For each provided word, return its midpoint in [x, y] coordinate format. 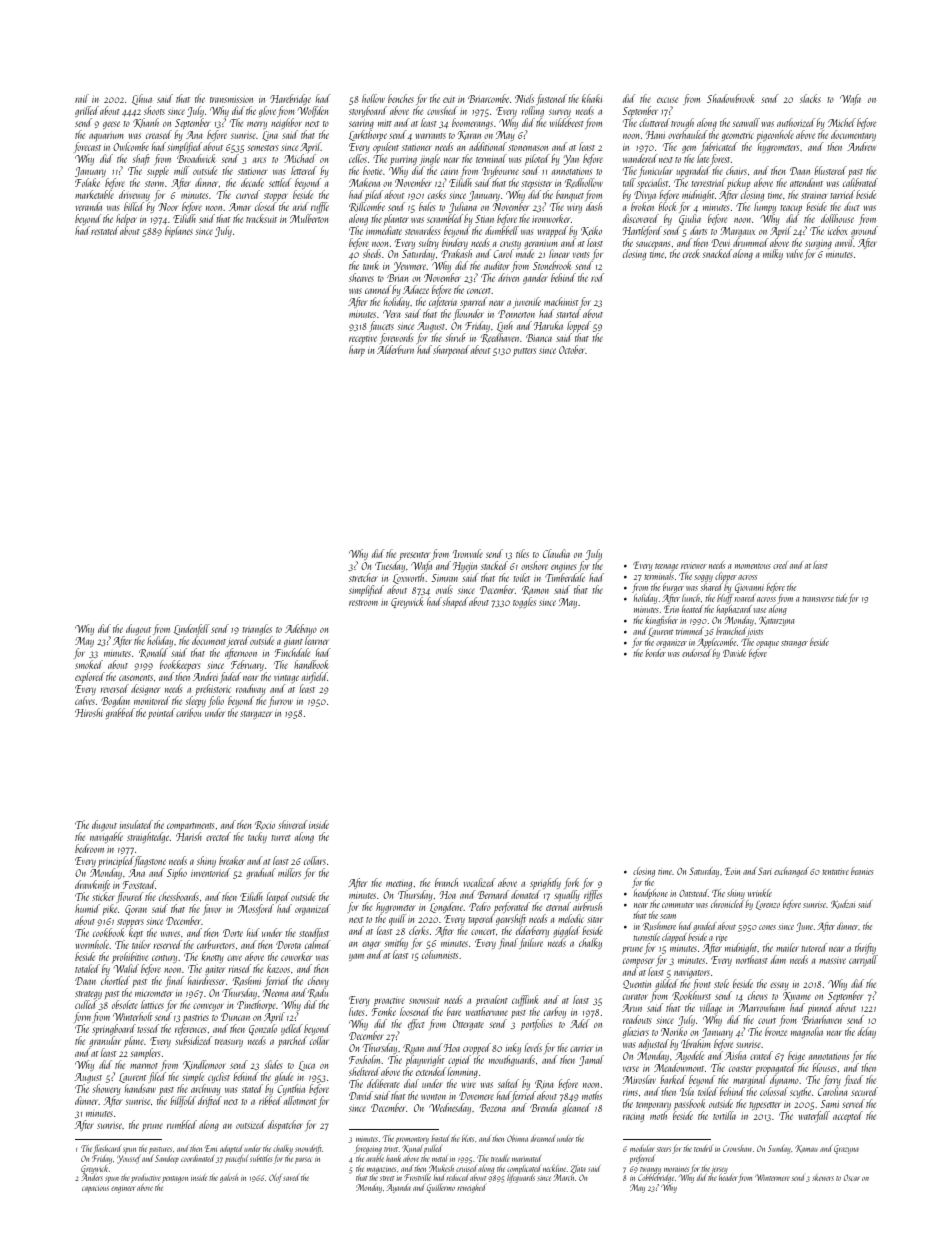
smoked [89, 664]
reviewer [694, 565]
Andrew [862, 146]
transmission [231, 99]
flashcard [107, 1149]
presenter [415, 556]
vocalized [479, 882]
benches [401, 98]
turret [281, 838]
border [655, 653]
